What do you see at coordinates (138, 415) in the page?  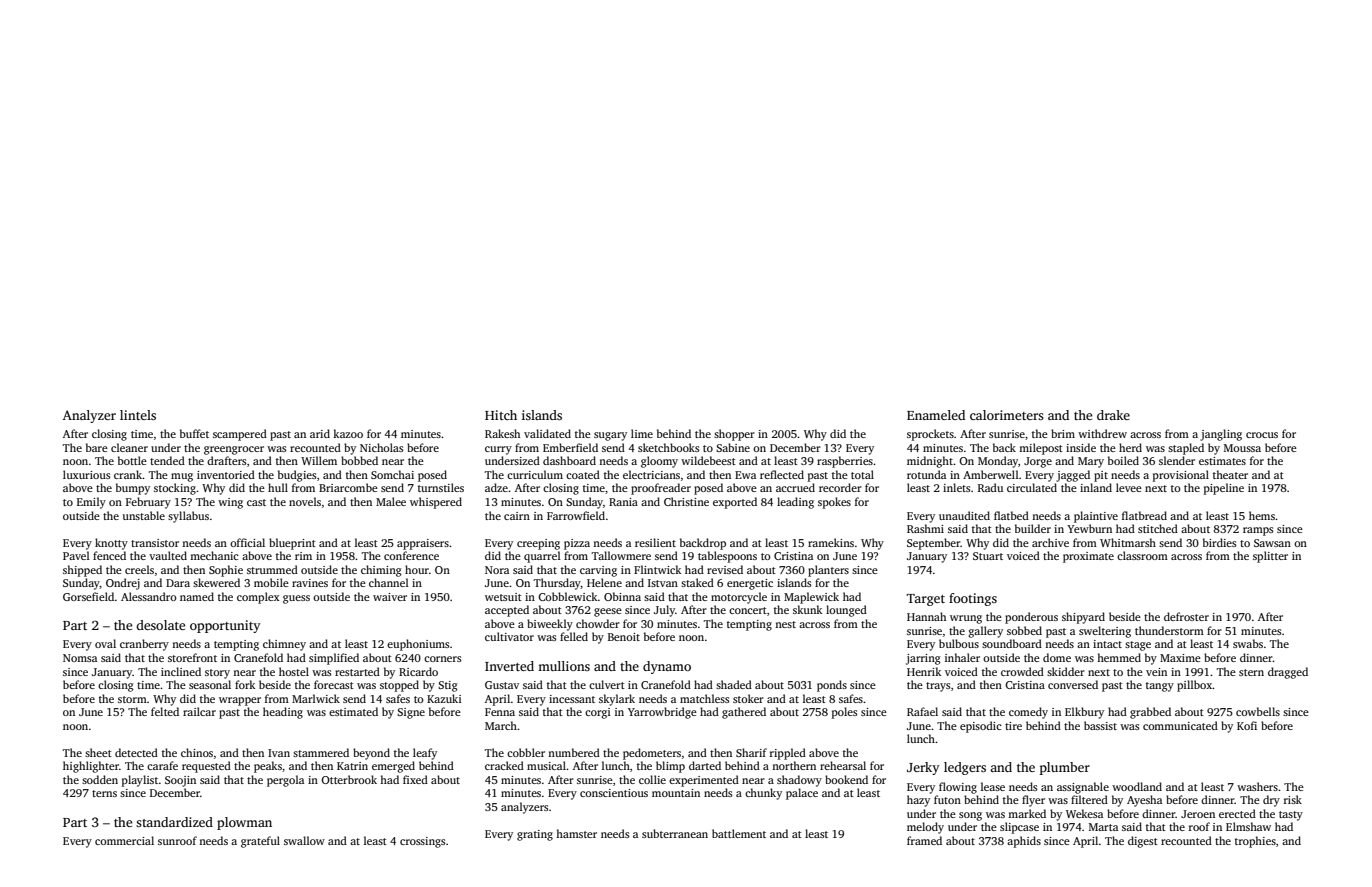 I see `lintels` at bounding box center [138, 415].
